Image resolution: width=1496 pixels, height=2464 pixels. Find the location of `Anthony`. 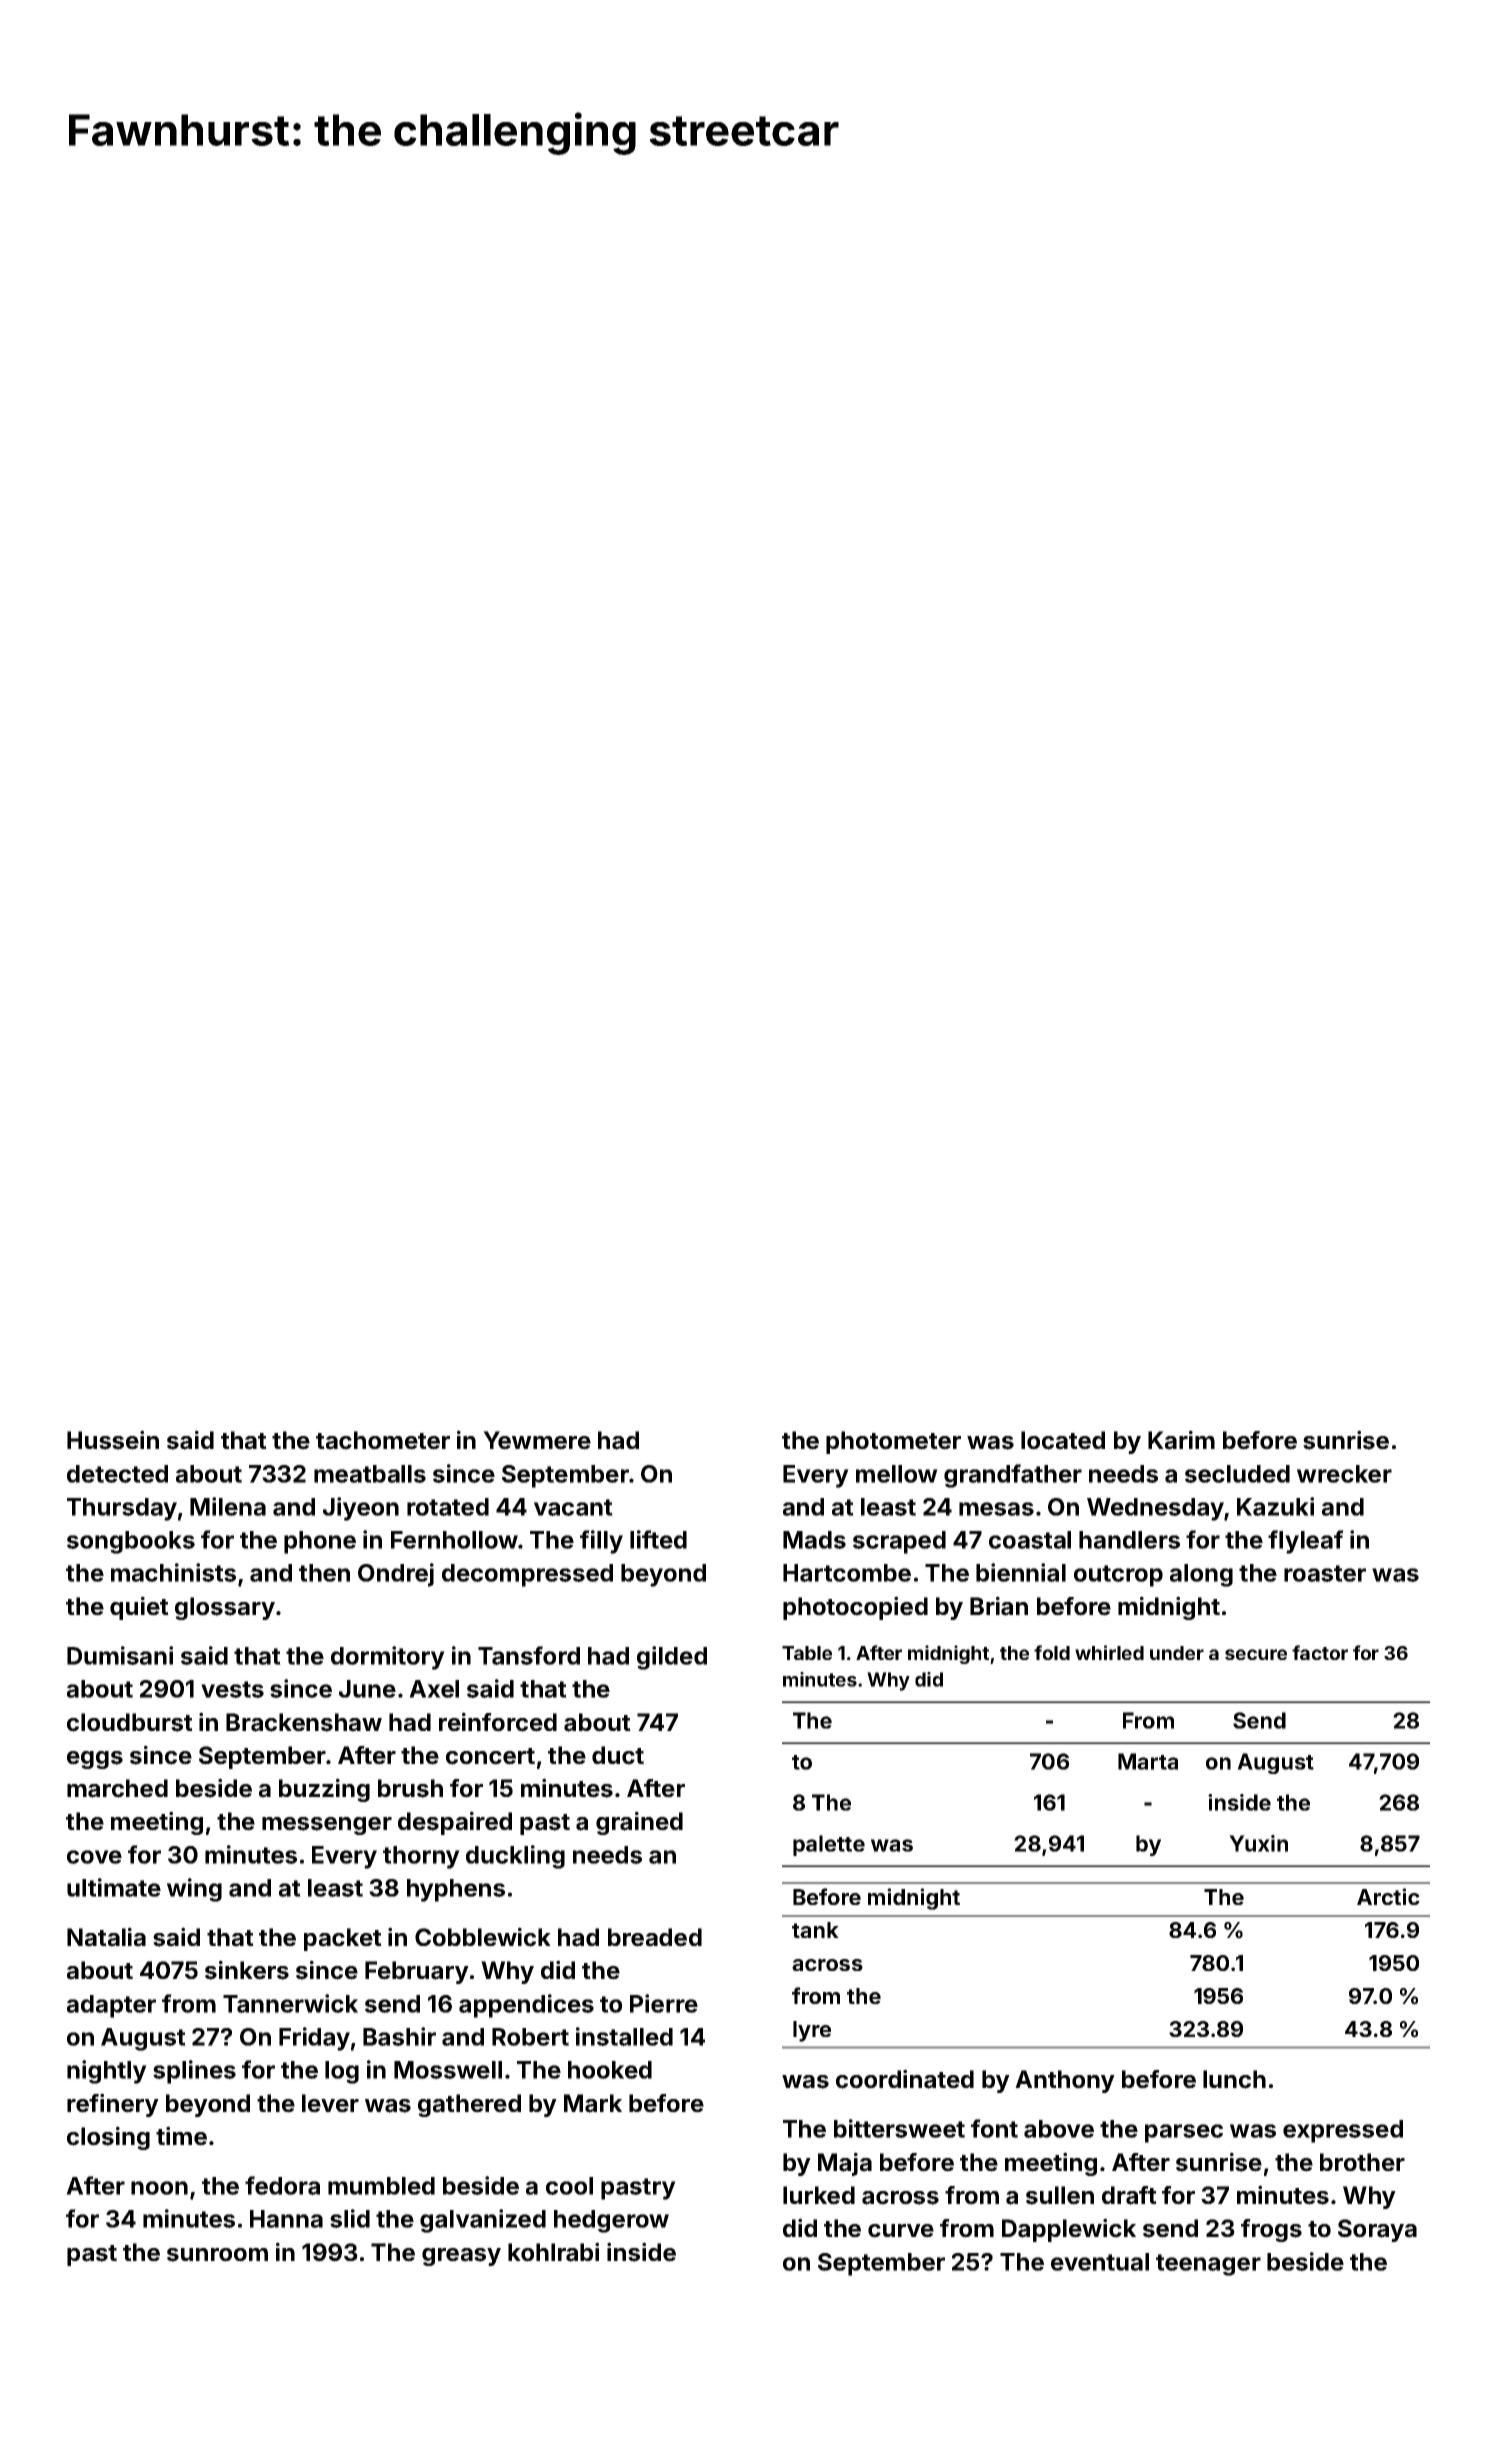

Anthony is located at coordinates (1065, 2081).
